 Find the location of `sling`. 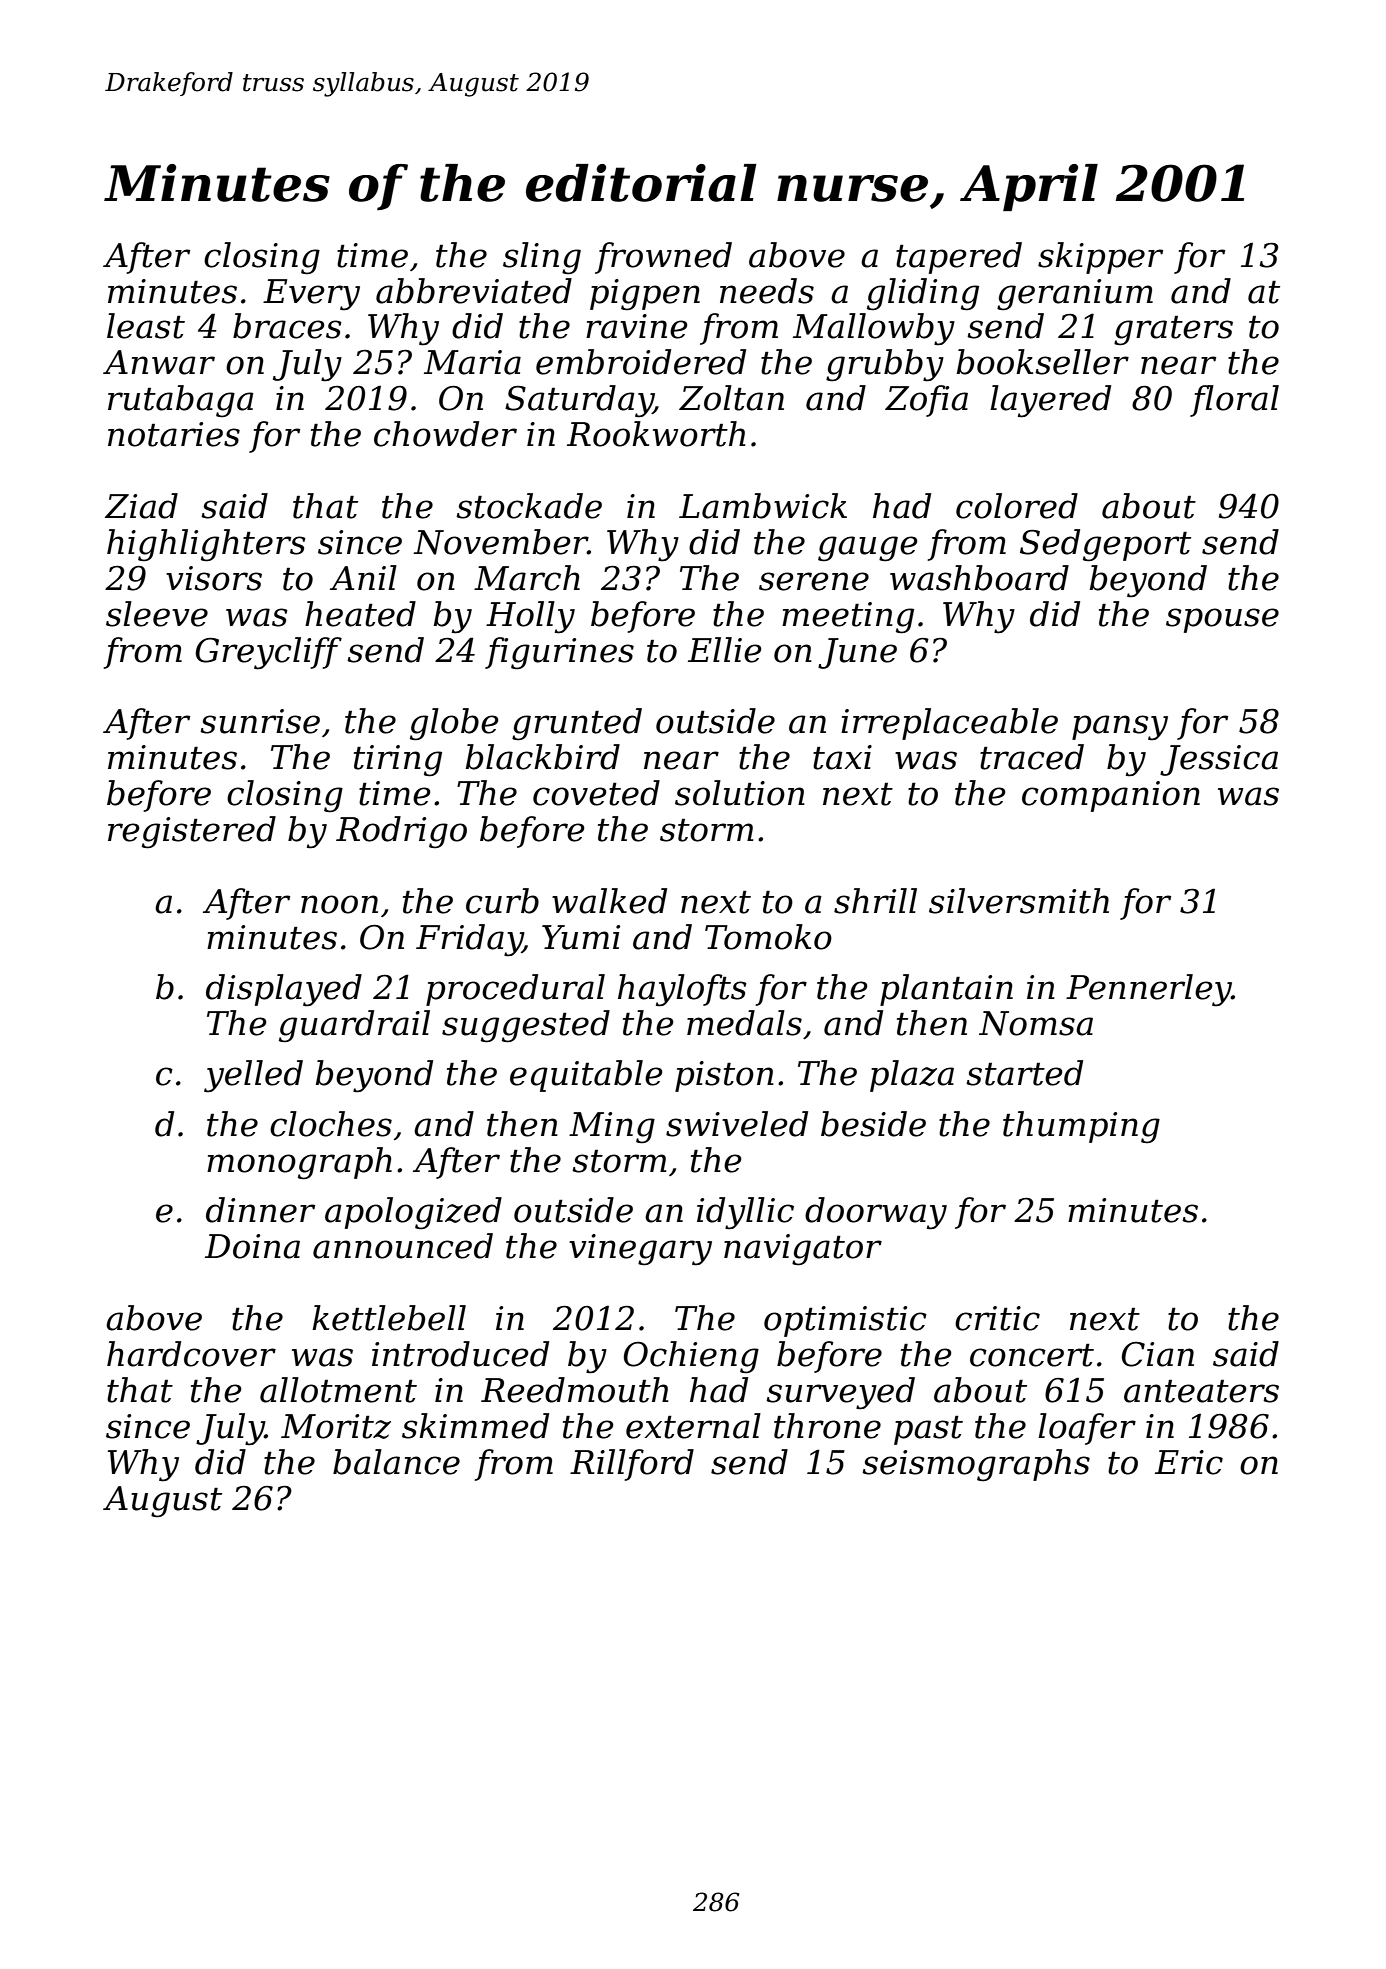

sling is located at coordinates (542, 258).
